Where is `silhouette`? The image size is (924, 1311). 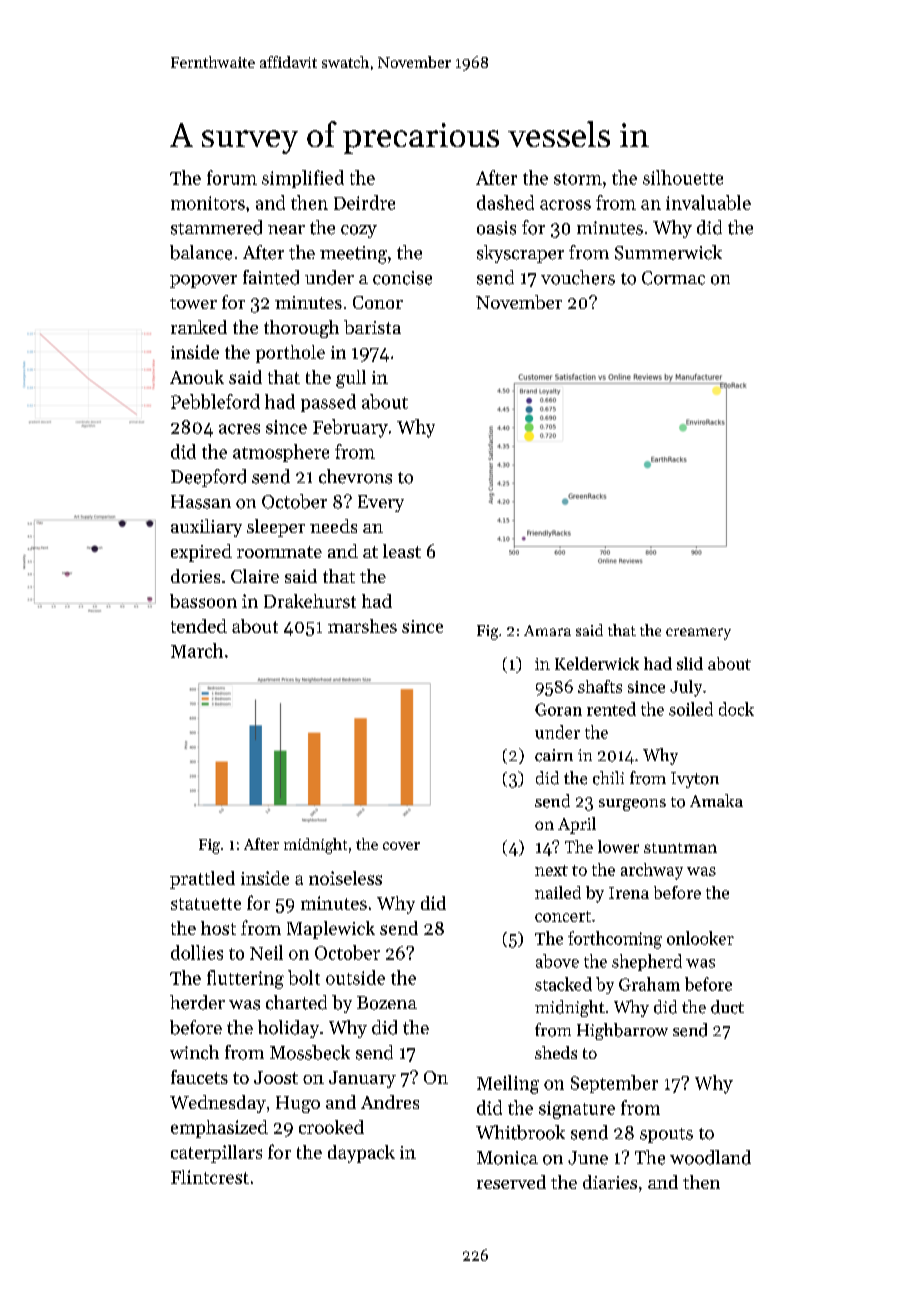 silhouette is located at coordinates (683, 177).
